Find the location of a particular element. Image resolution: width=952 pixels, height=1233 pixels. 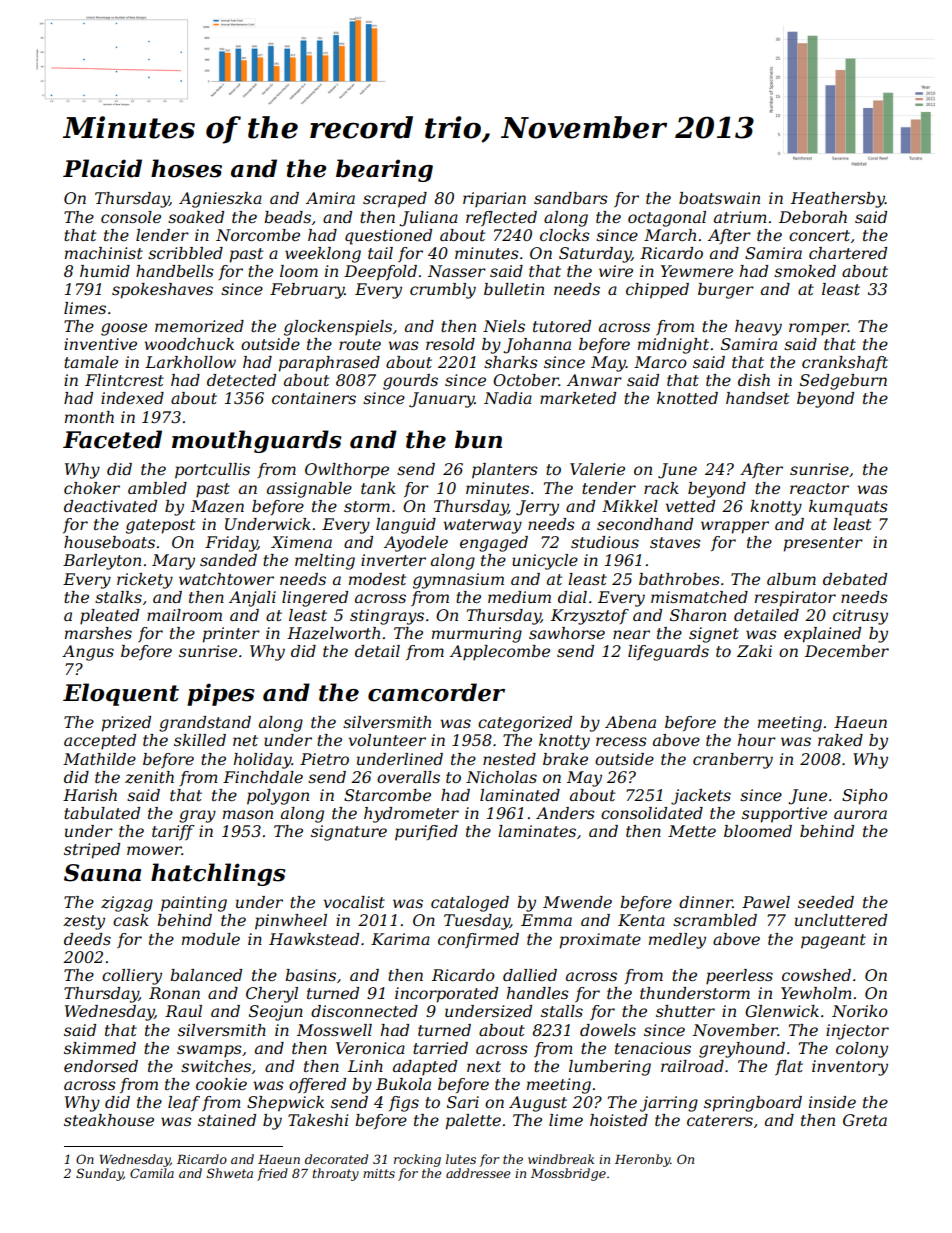

nested is located at coordinates (509, 759).
